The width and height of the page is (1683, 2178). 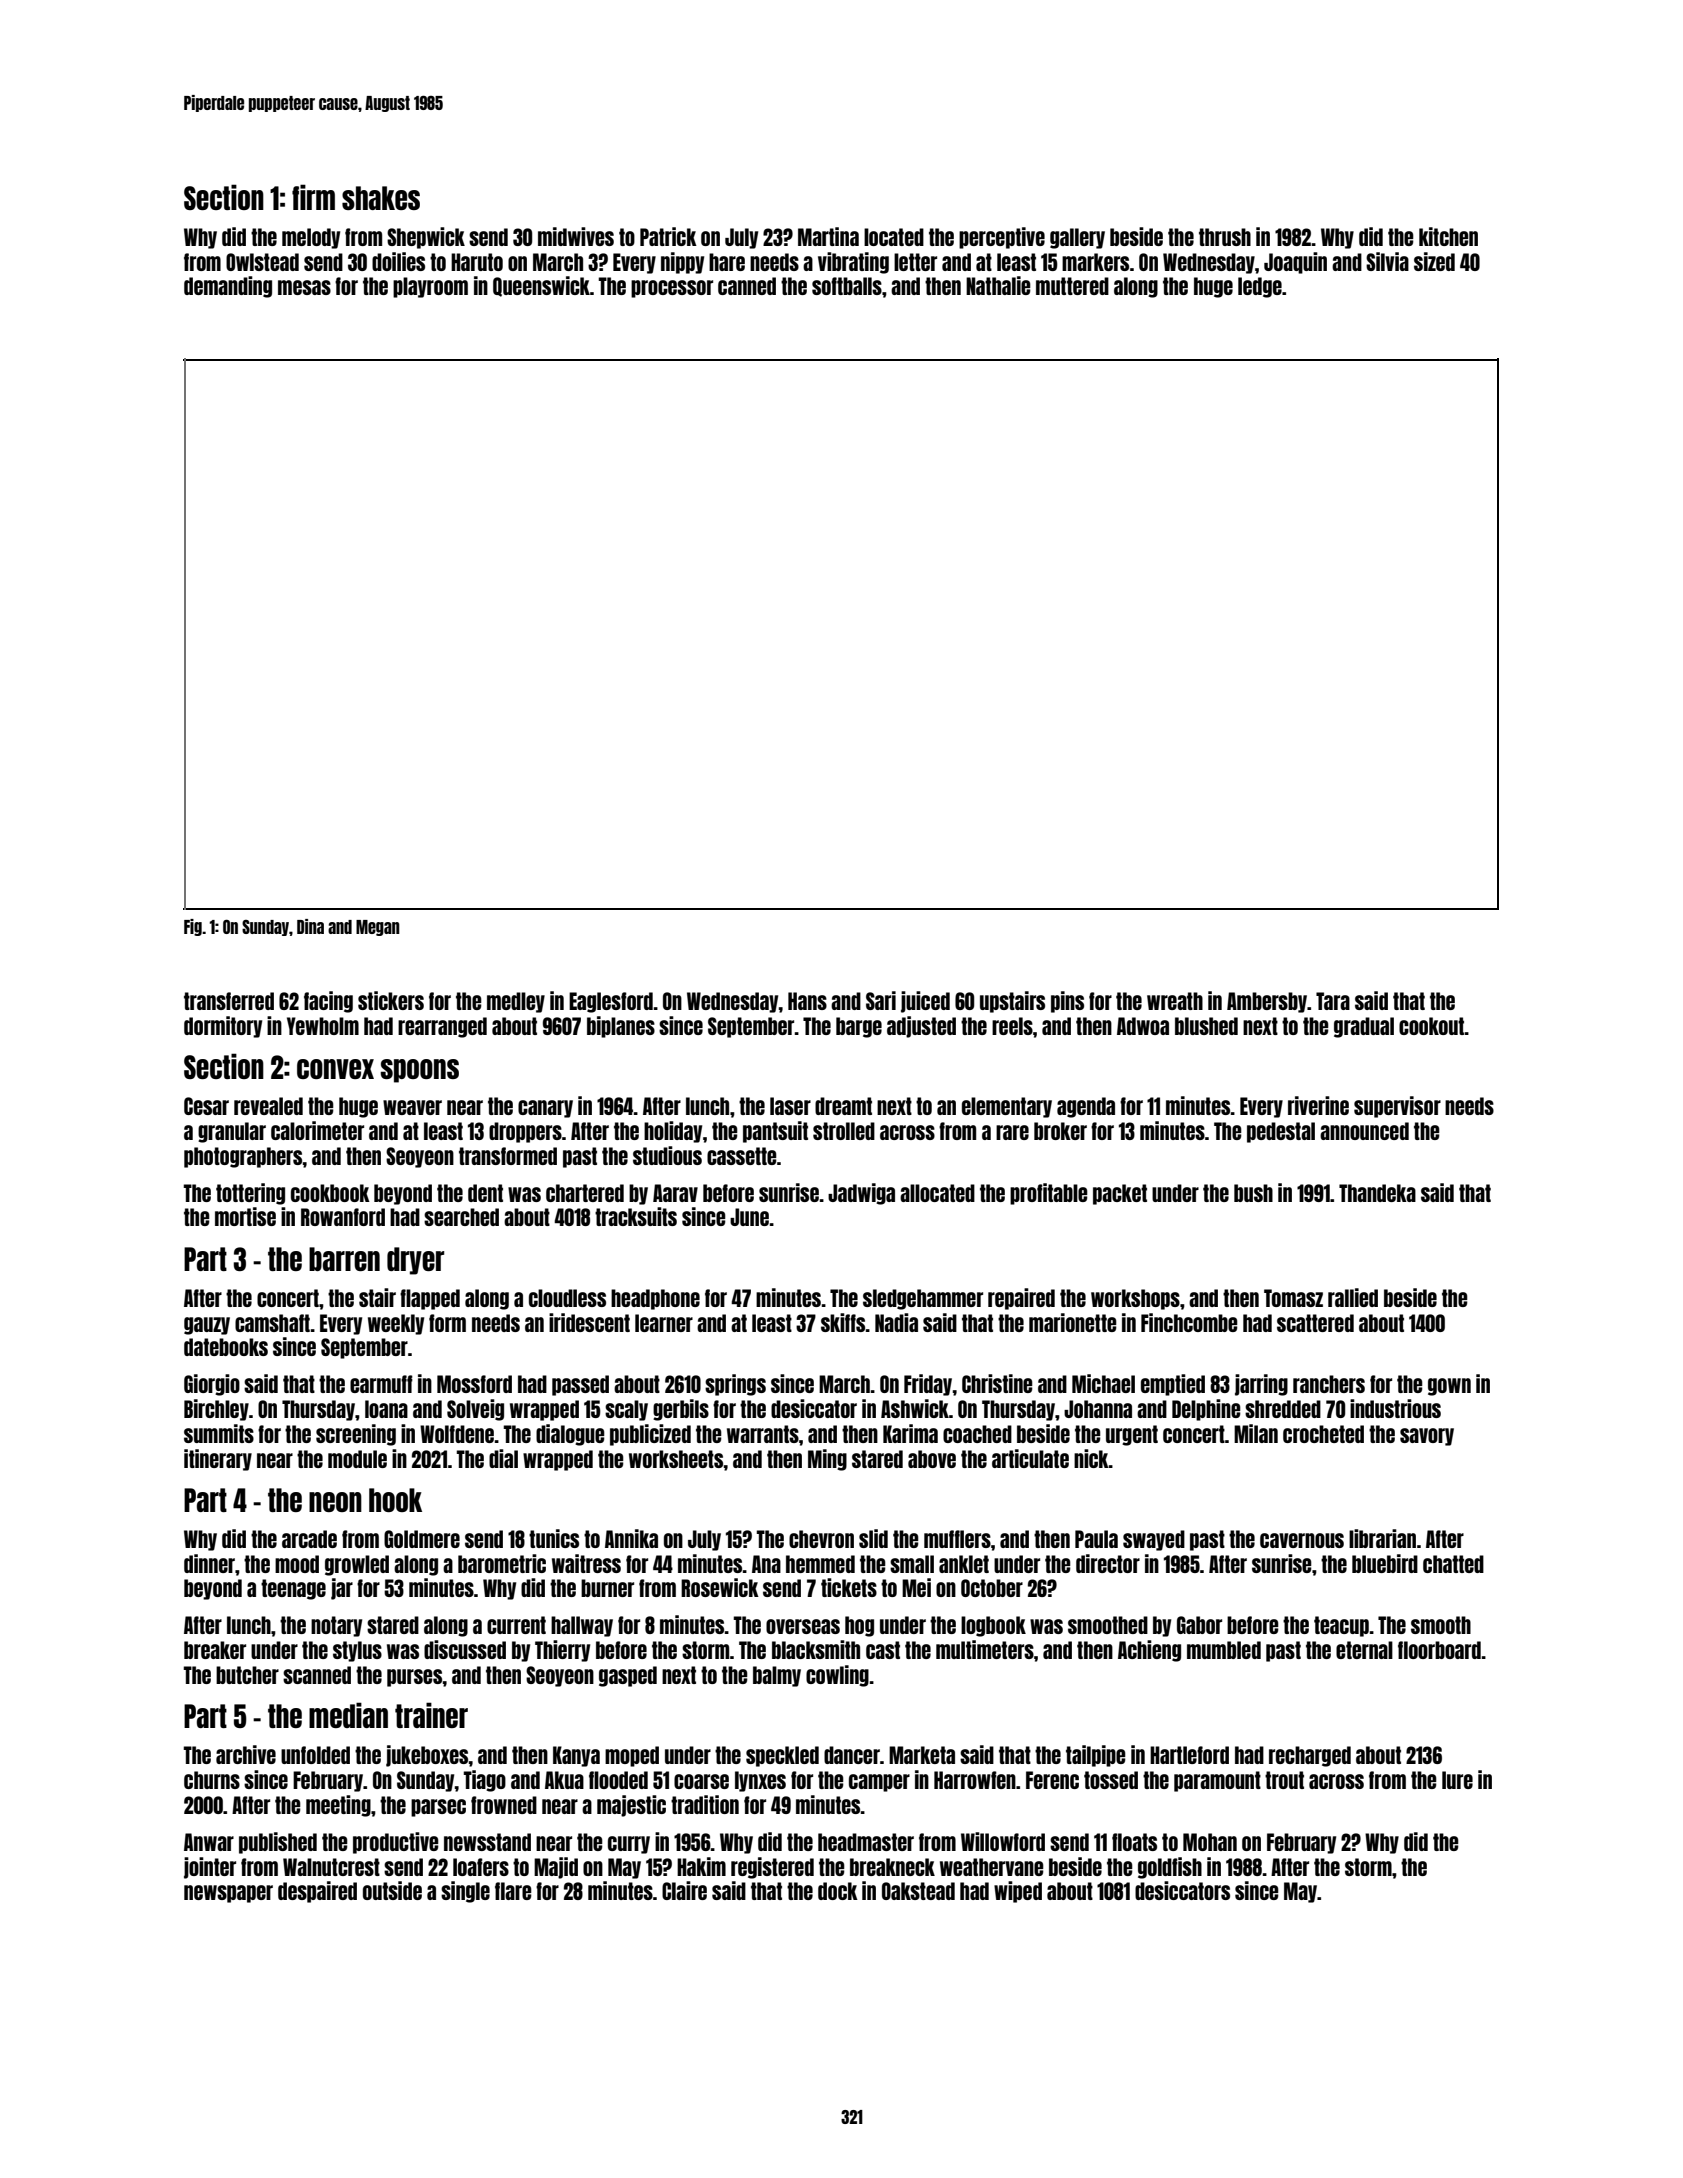 I want to click on despaired, so click(x=317, y=1892).
